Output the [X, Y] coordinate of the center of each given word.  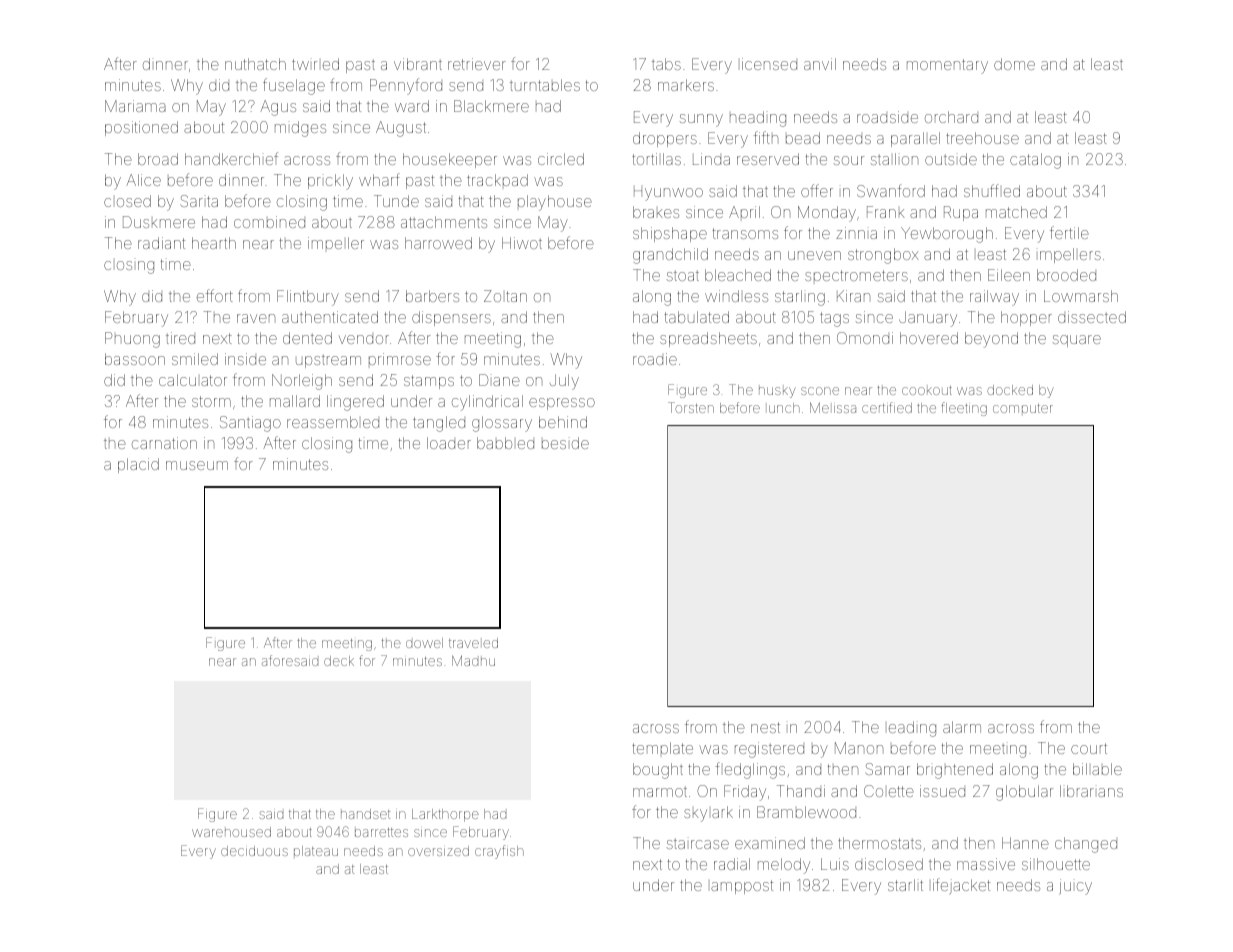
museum [197, 465]
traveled [473, 643]
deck [339, 661]
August [401, 129]
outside [951, 159]
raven [256, 318]
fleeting [964, 409]
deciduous [254, 851]
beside [565, 443]
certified [887, 407]
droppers [665, 139]
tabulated [696, 317]
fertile [1069, 232]
